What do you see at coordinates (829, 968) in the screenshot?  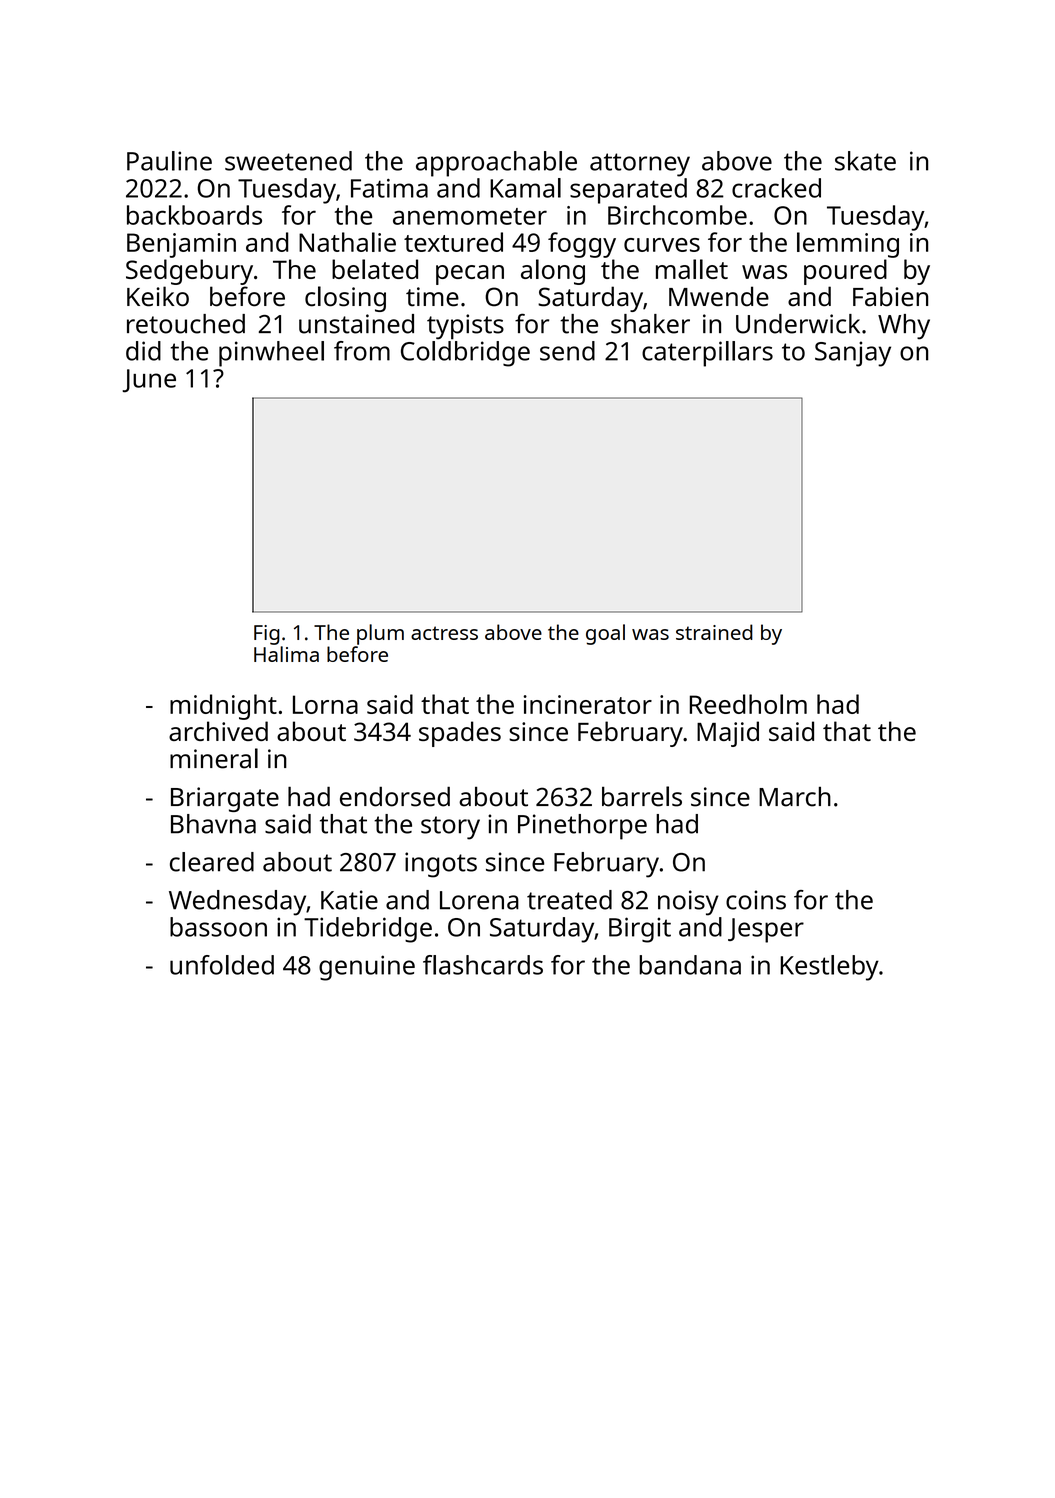 I see `Kestleby` at bounding box center [829, 968].
